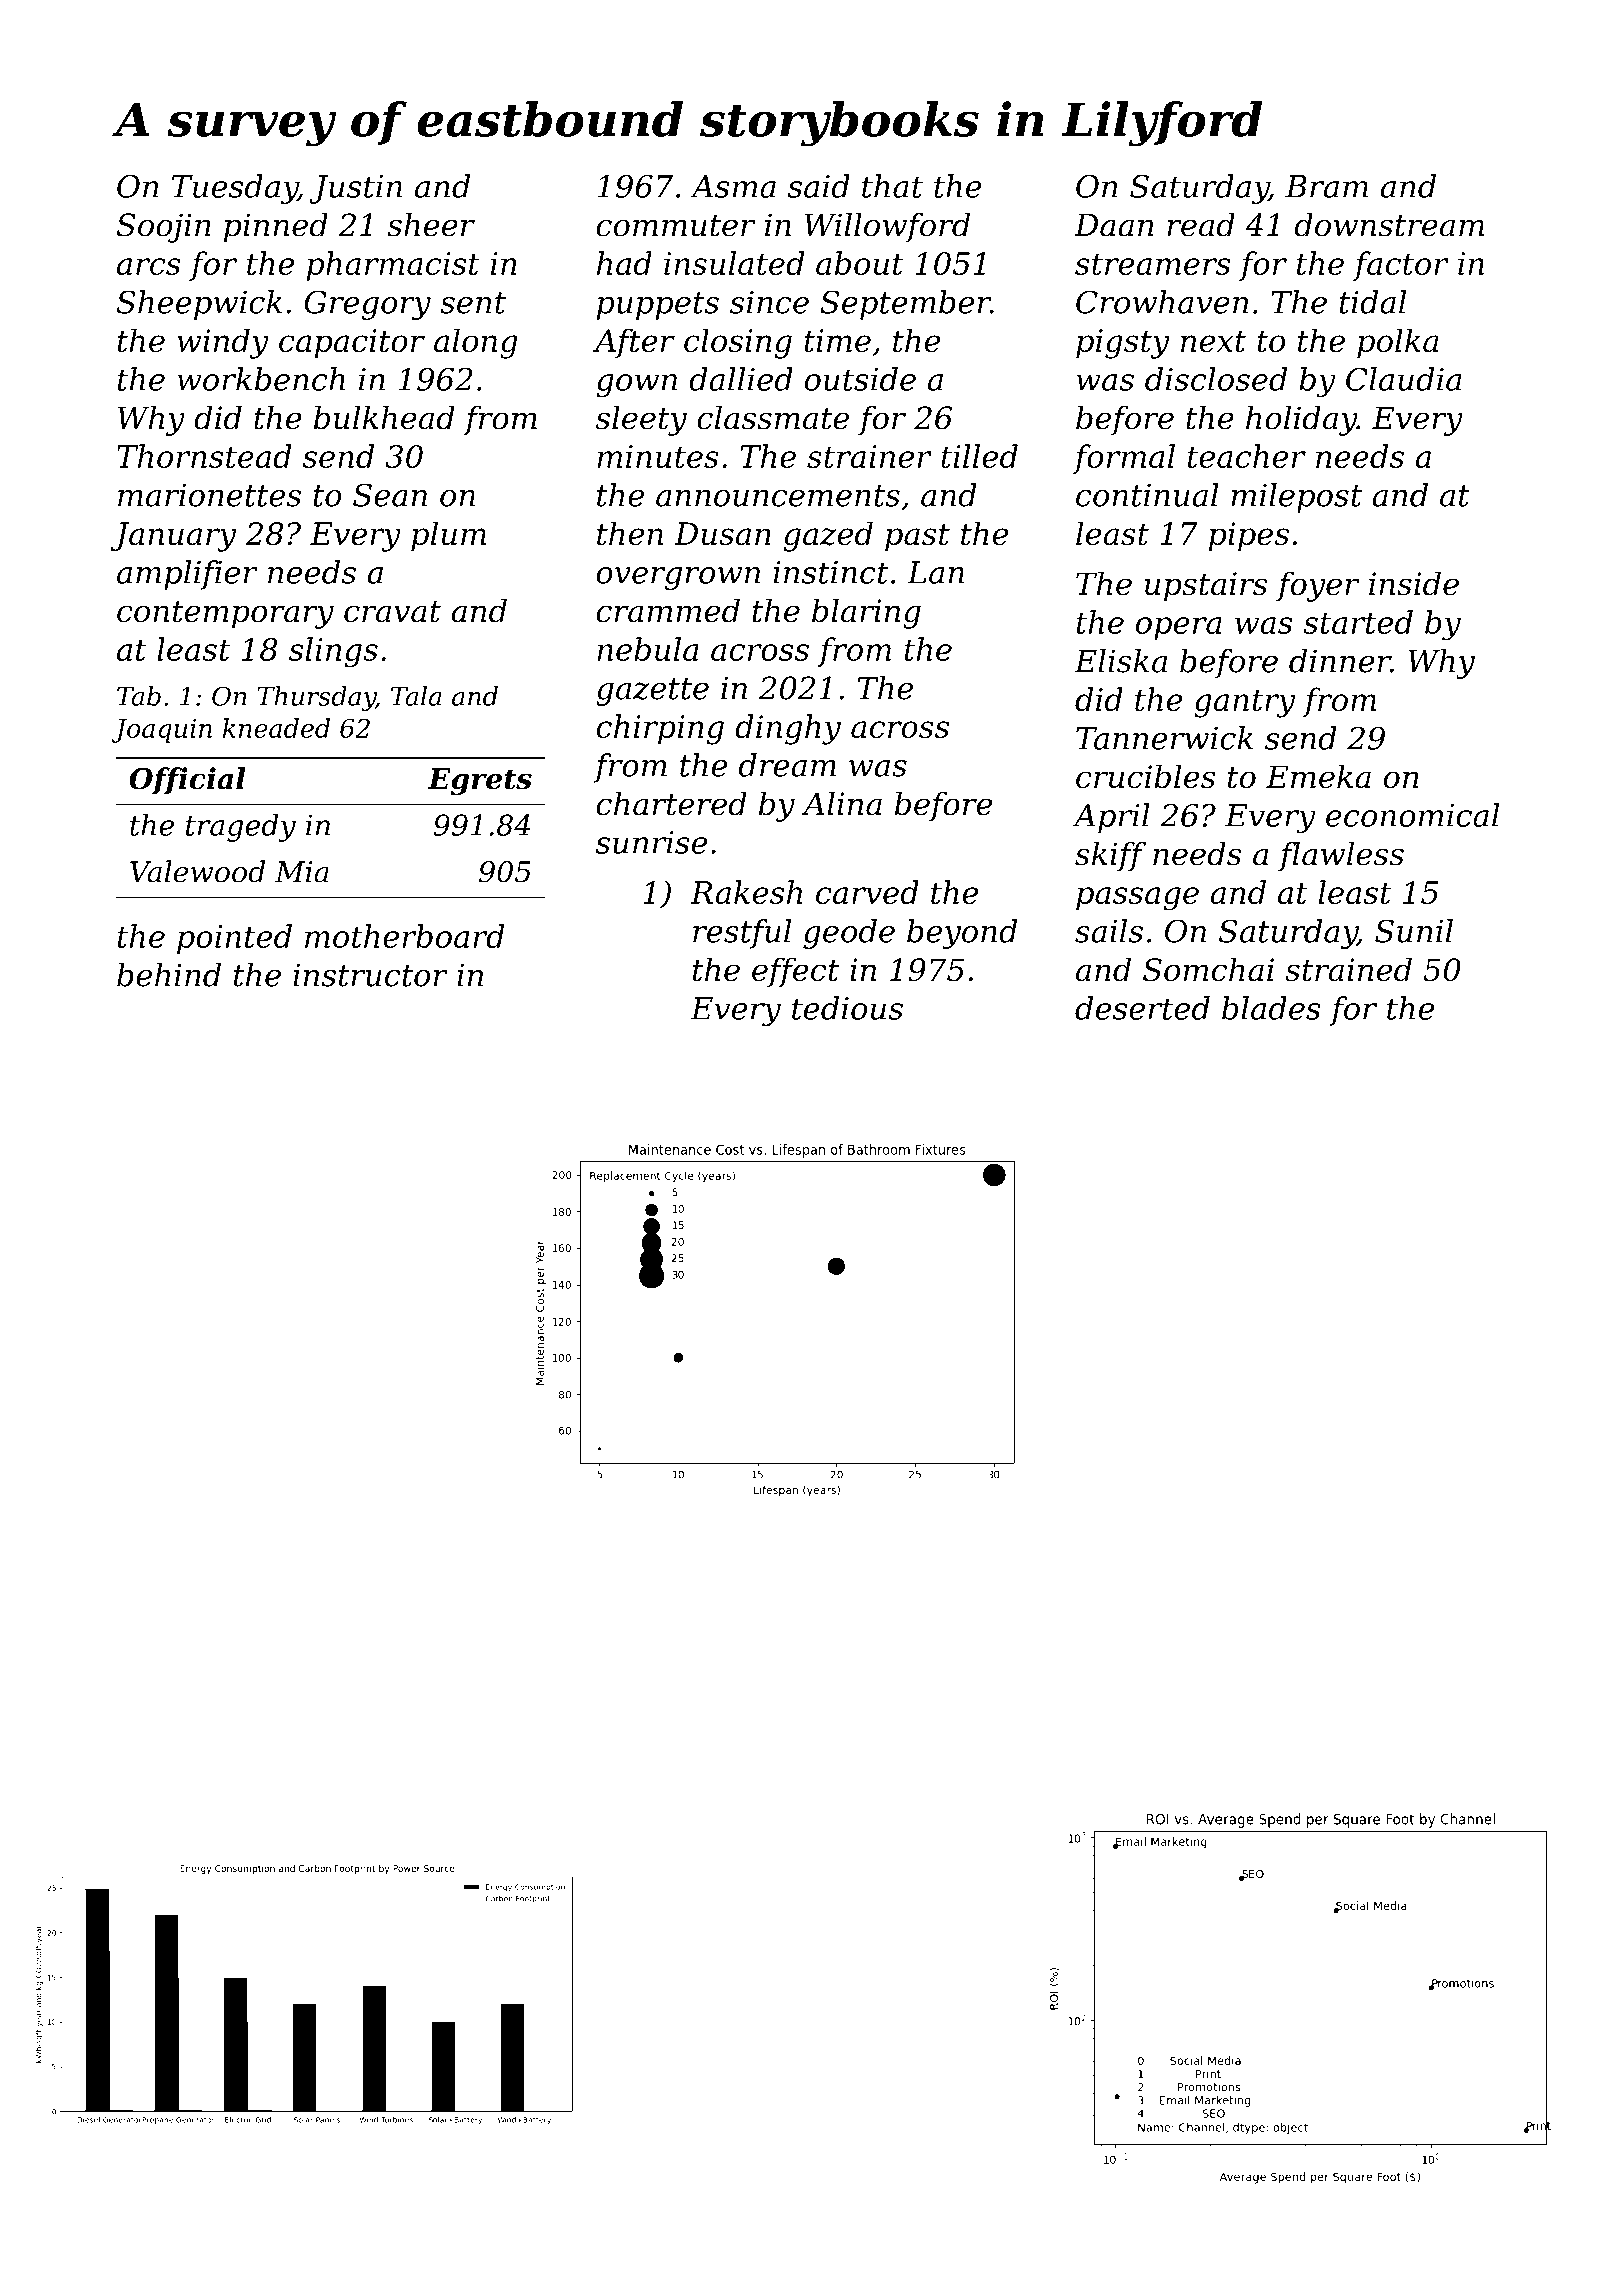  Describe the element at coordinates (1326, 186) in the screenshot. I see `Bram` at that location.
